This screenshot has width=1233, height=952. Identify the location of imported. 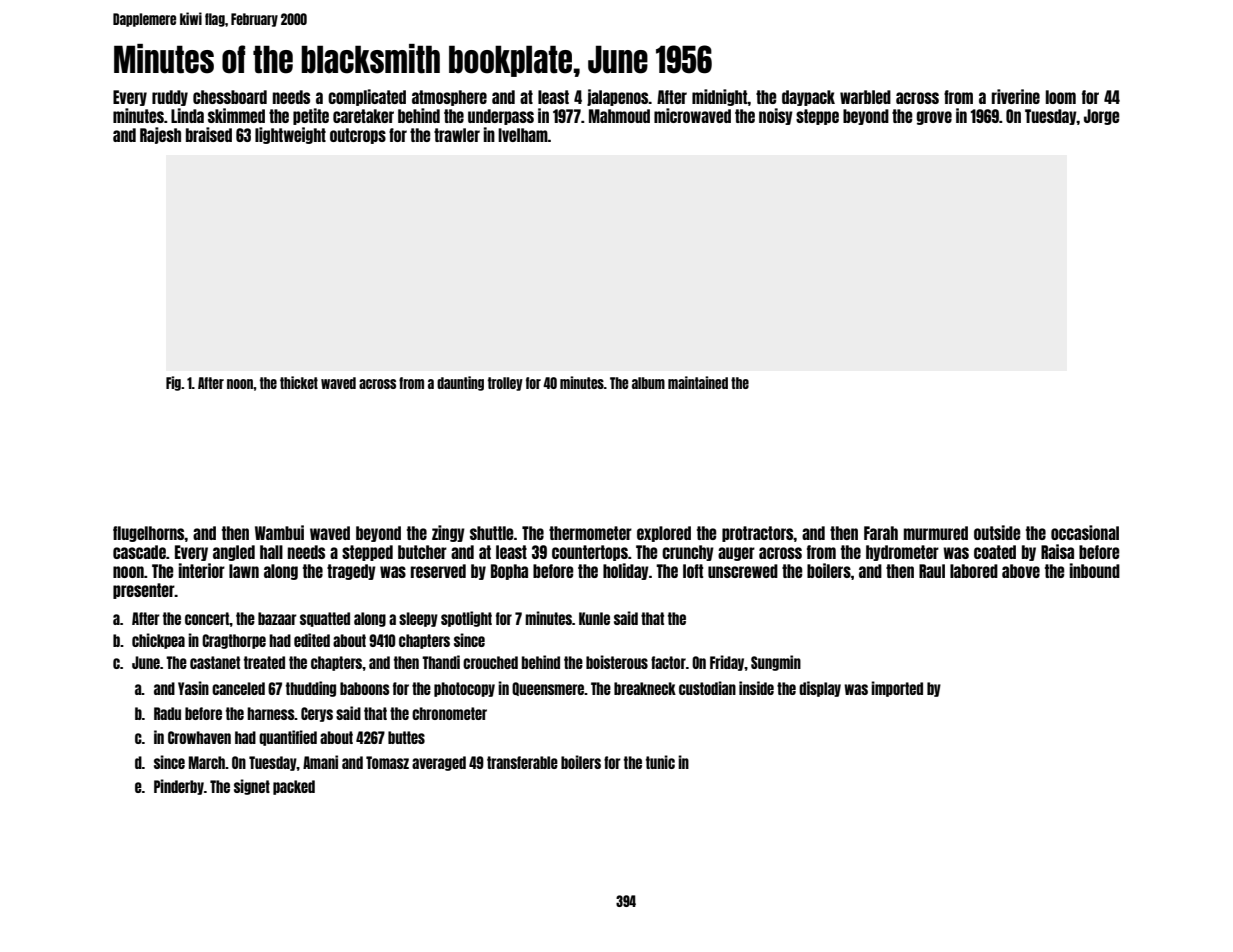
(897, 689).
